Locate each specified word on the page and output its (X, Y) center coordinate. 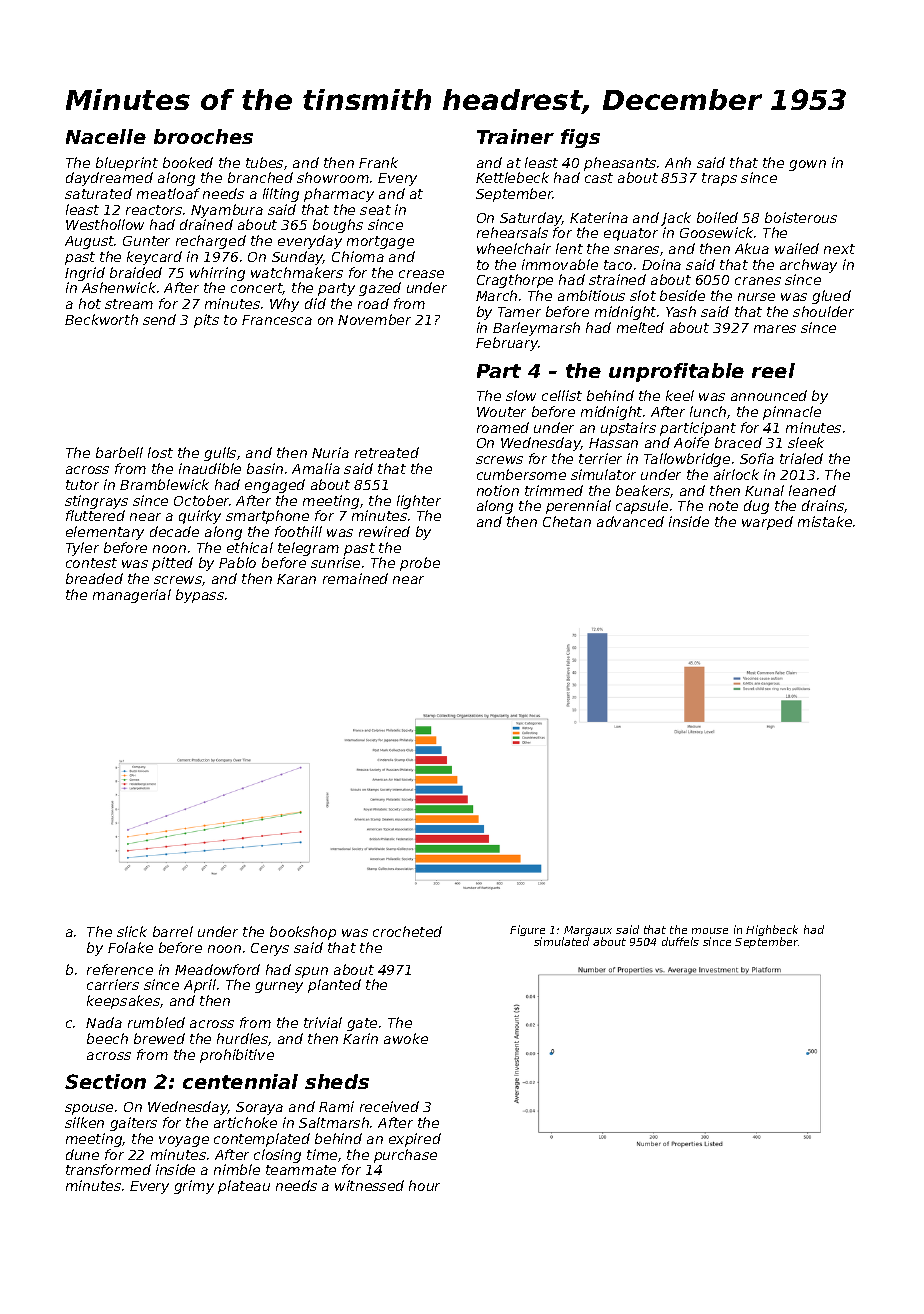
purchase (405, 1156)
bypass (200, 596)
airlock (736, 474)
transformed (108, 1169)
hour (424, 1185)
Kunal (764, 490)
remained (355, 578)
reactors (154, 210)
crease (421, 274)
